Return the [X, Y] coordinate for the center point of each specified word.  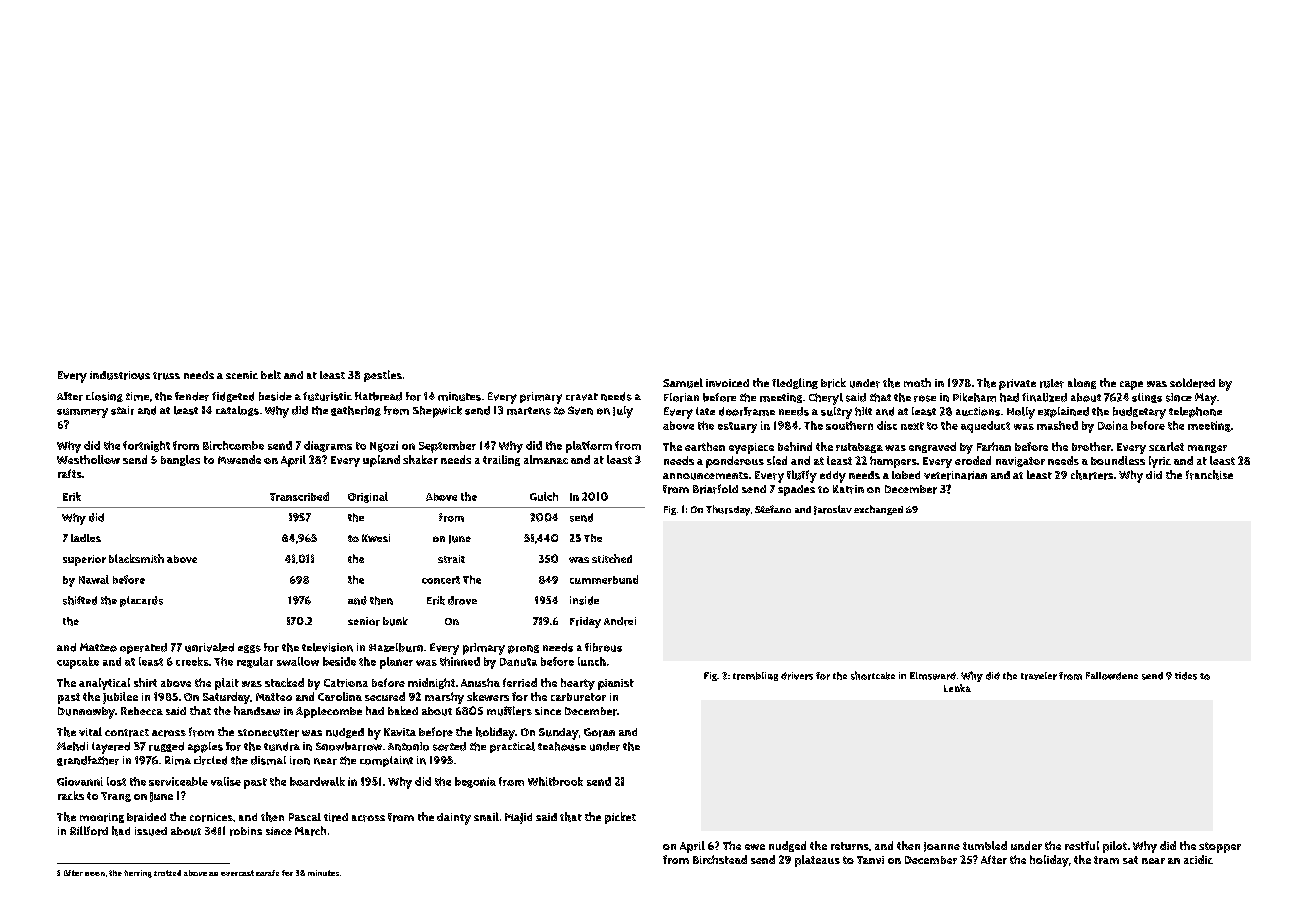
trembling [755, 676]
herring [138, 874]
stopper [1220, 847]
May [1206, 399]
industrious [120, 375]
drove [462, 600]
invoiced [727, 383]
